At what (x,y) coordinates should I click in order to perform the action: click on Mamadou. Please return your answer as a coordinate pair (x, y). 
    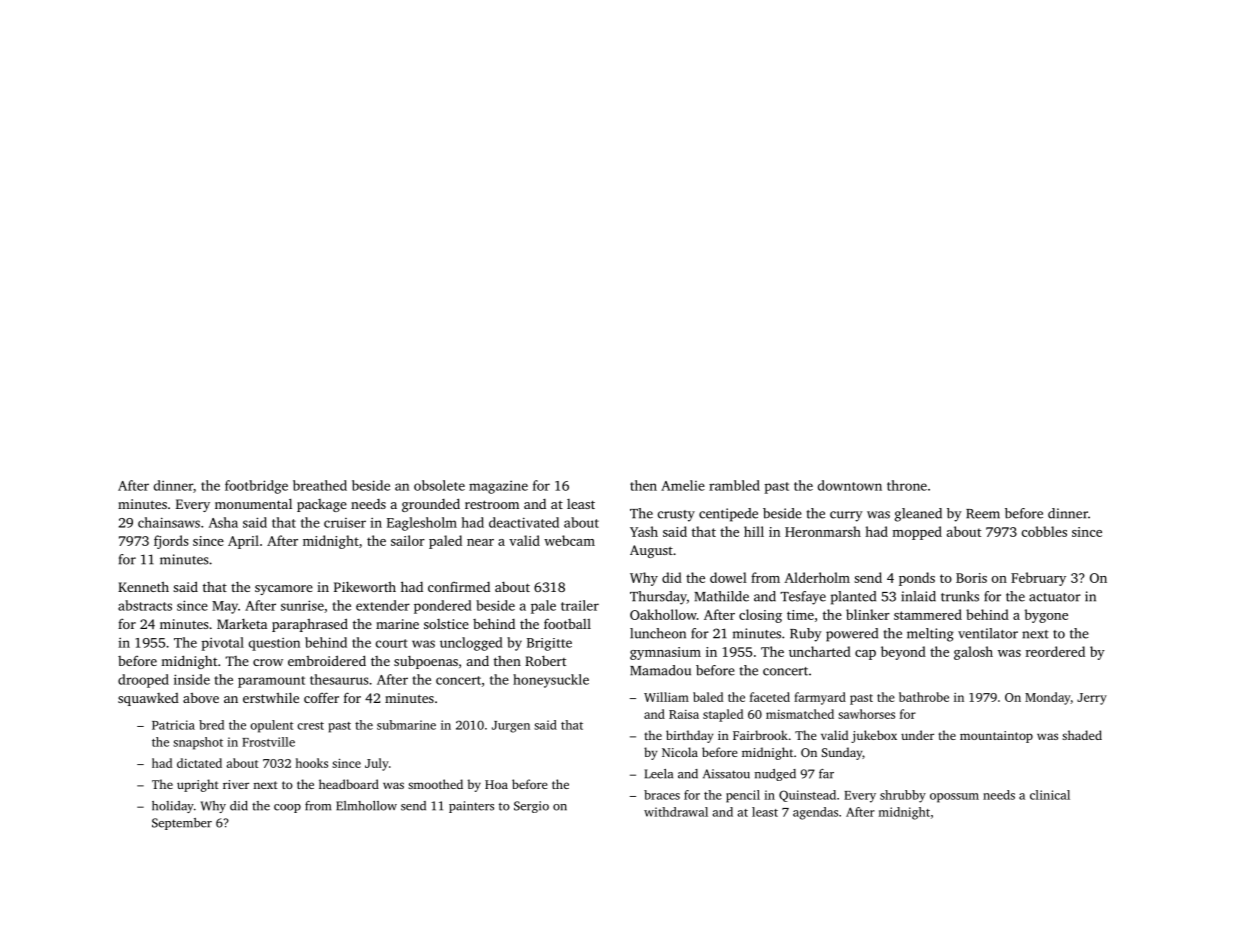
    Looking at the image, I should click on (660, 670).
